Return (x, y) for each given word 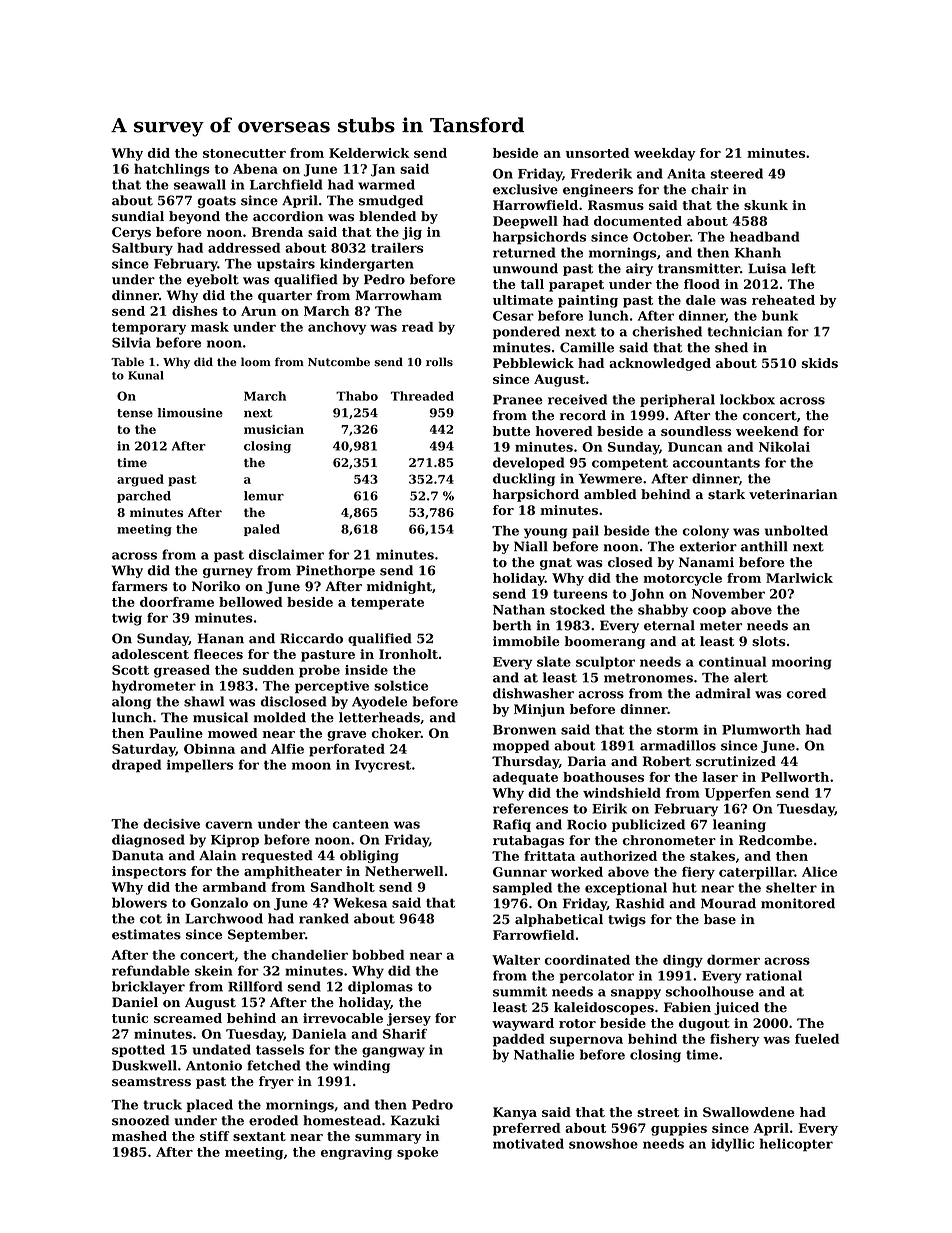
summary (388, 1139)
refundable (151, 970)
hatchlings (172, 170)
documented (638, 221)
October (661, 236)
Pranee (518, 400)
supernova (586, 1041)
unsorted (597, 153)
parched (144, 497)
